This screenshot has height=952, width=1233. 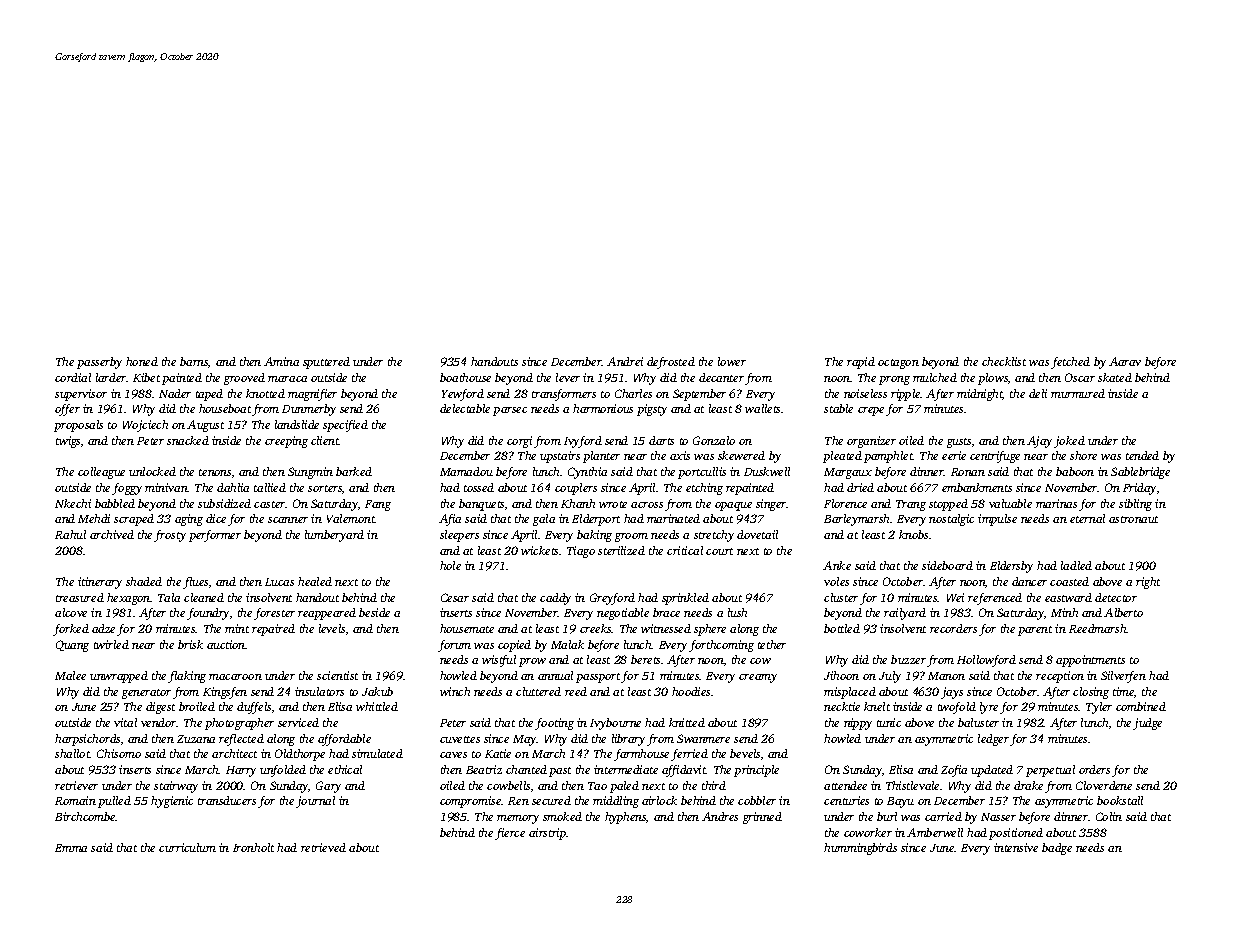 I want to click on healed, so click(x=315, y=581).
